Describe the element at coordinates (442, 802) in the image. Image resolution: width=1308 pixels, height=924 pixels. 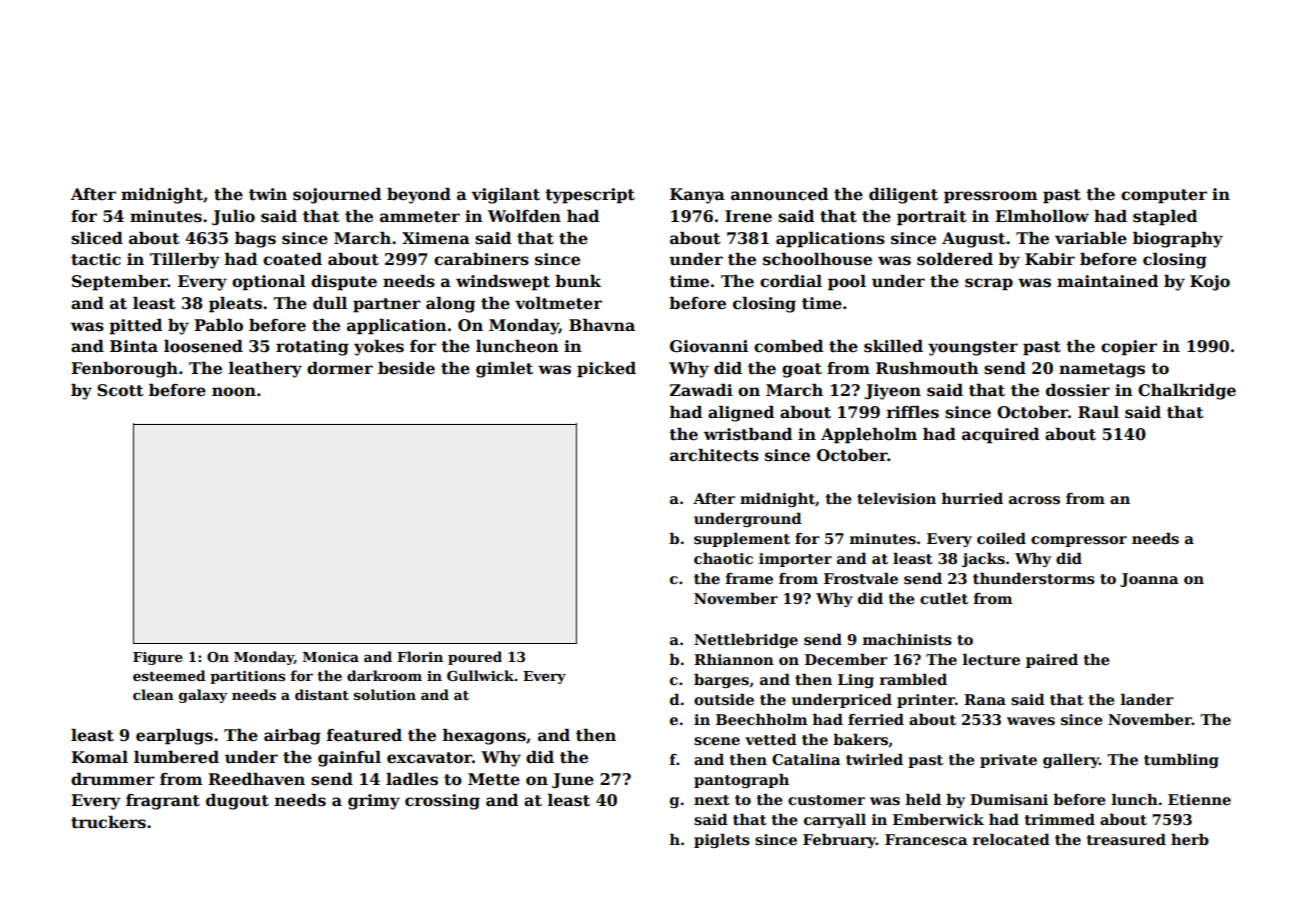
I see `crossing` at that location.
